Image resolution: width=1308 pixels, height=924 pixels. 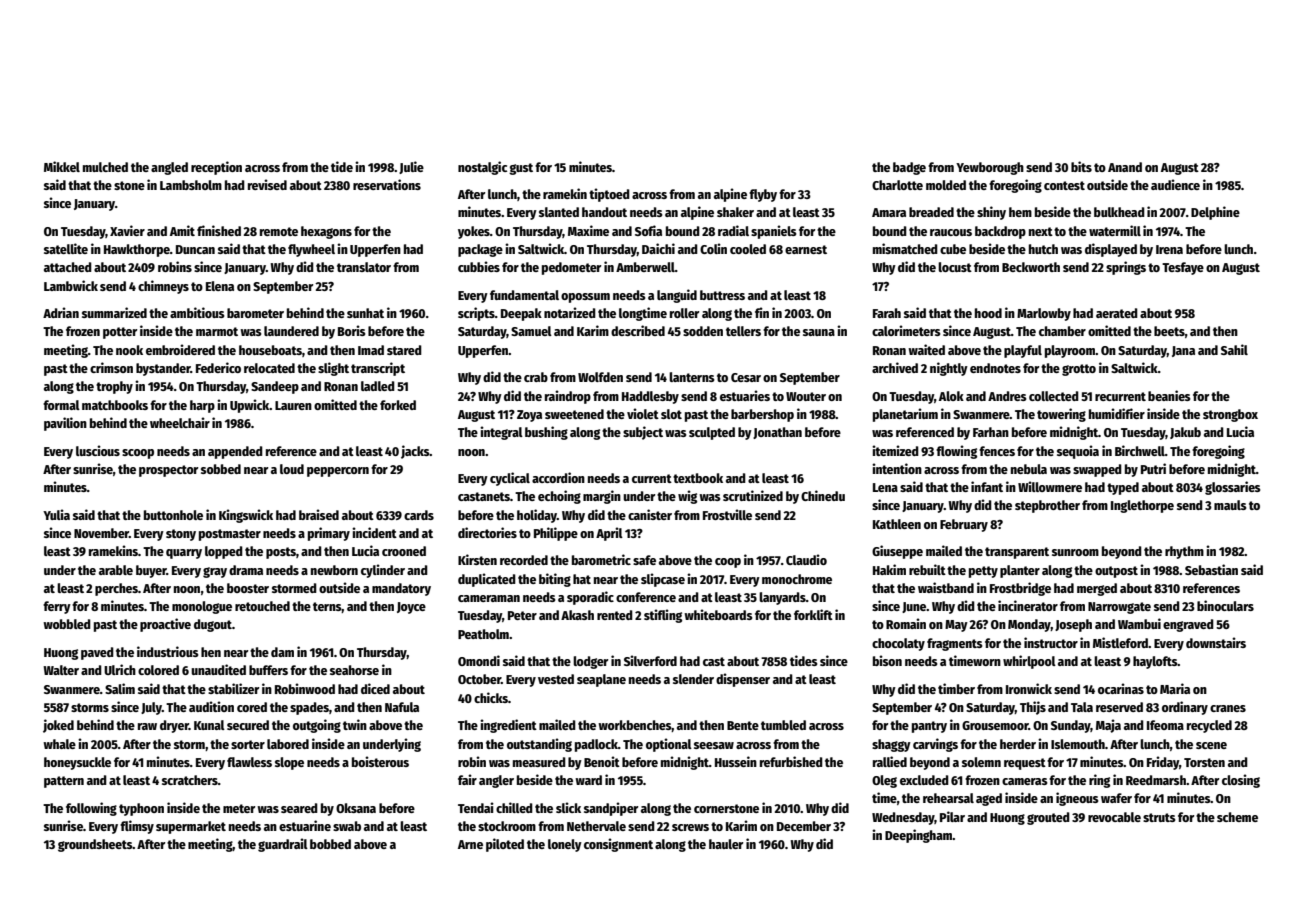 What do you see at coordinates (267, 184) in the image?
I see `revised` at bounding box center [267, 184].
